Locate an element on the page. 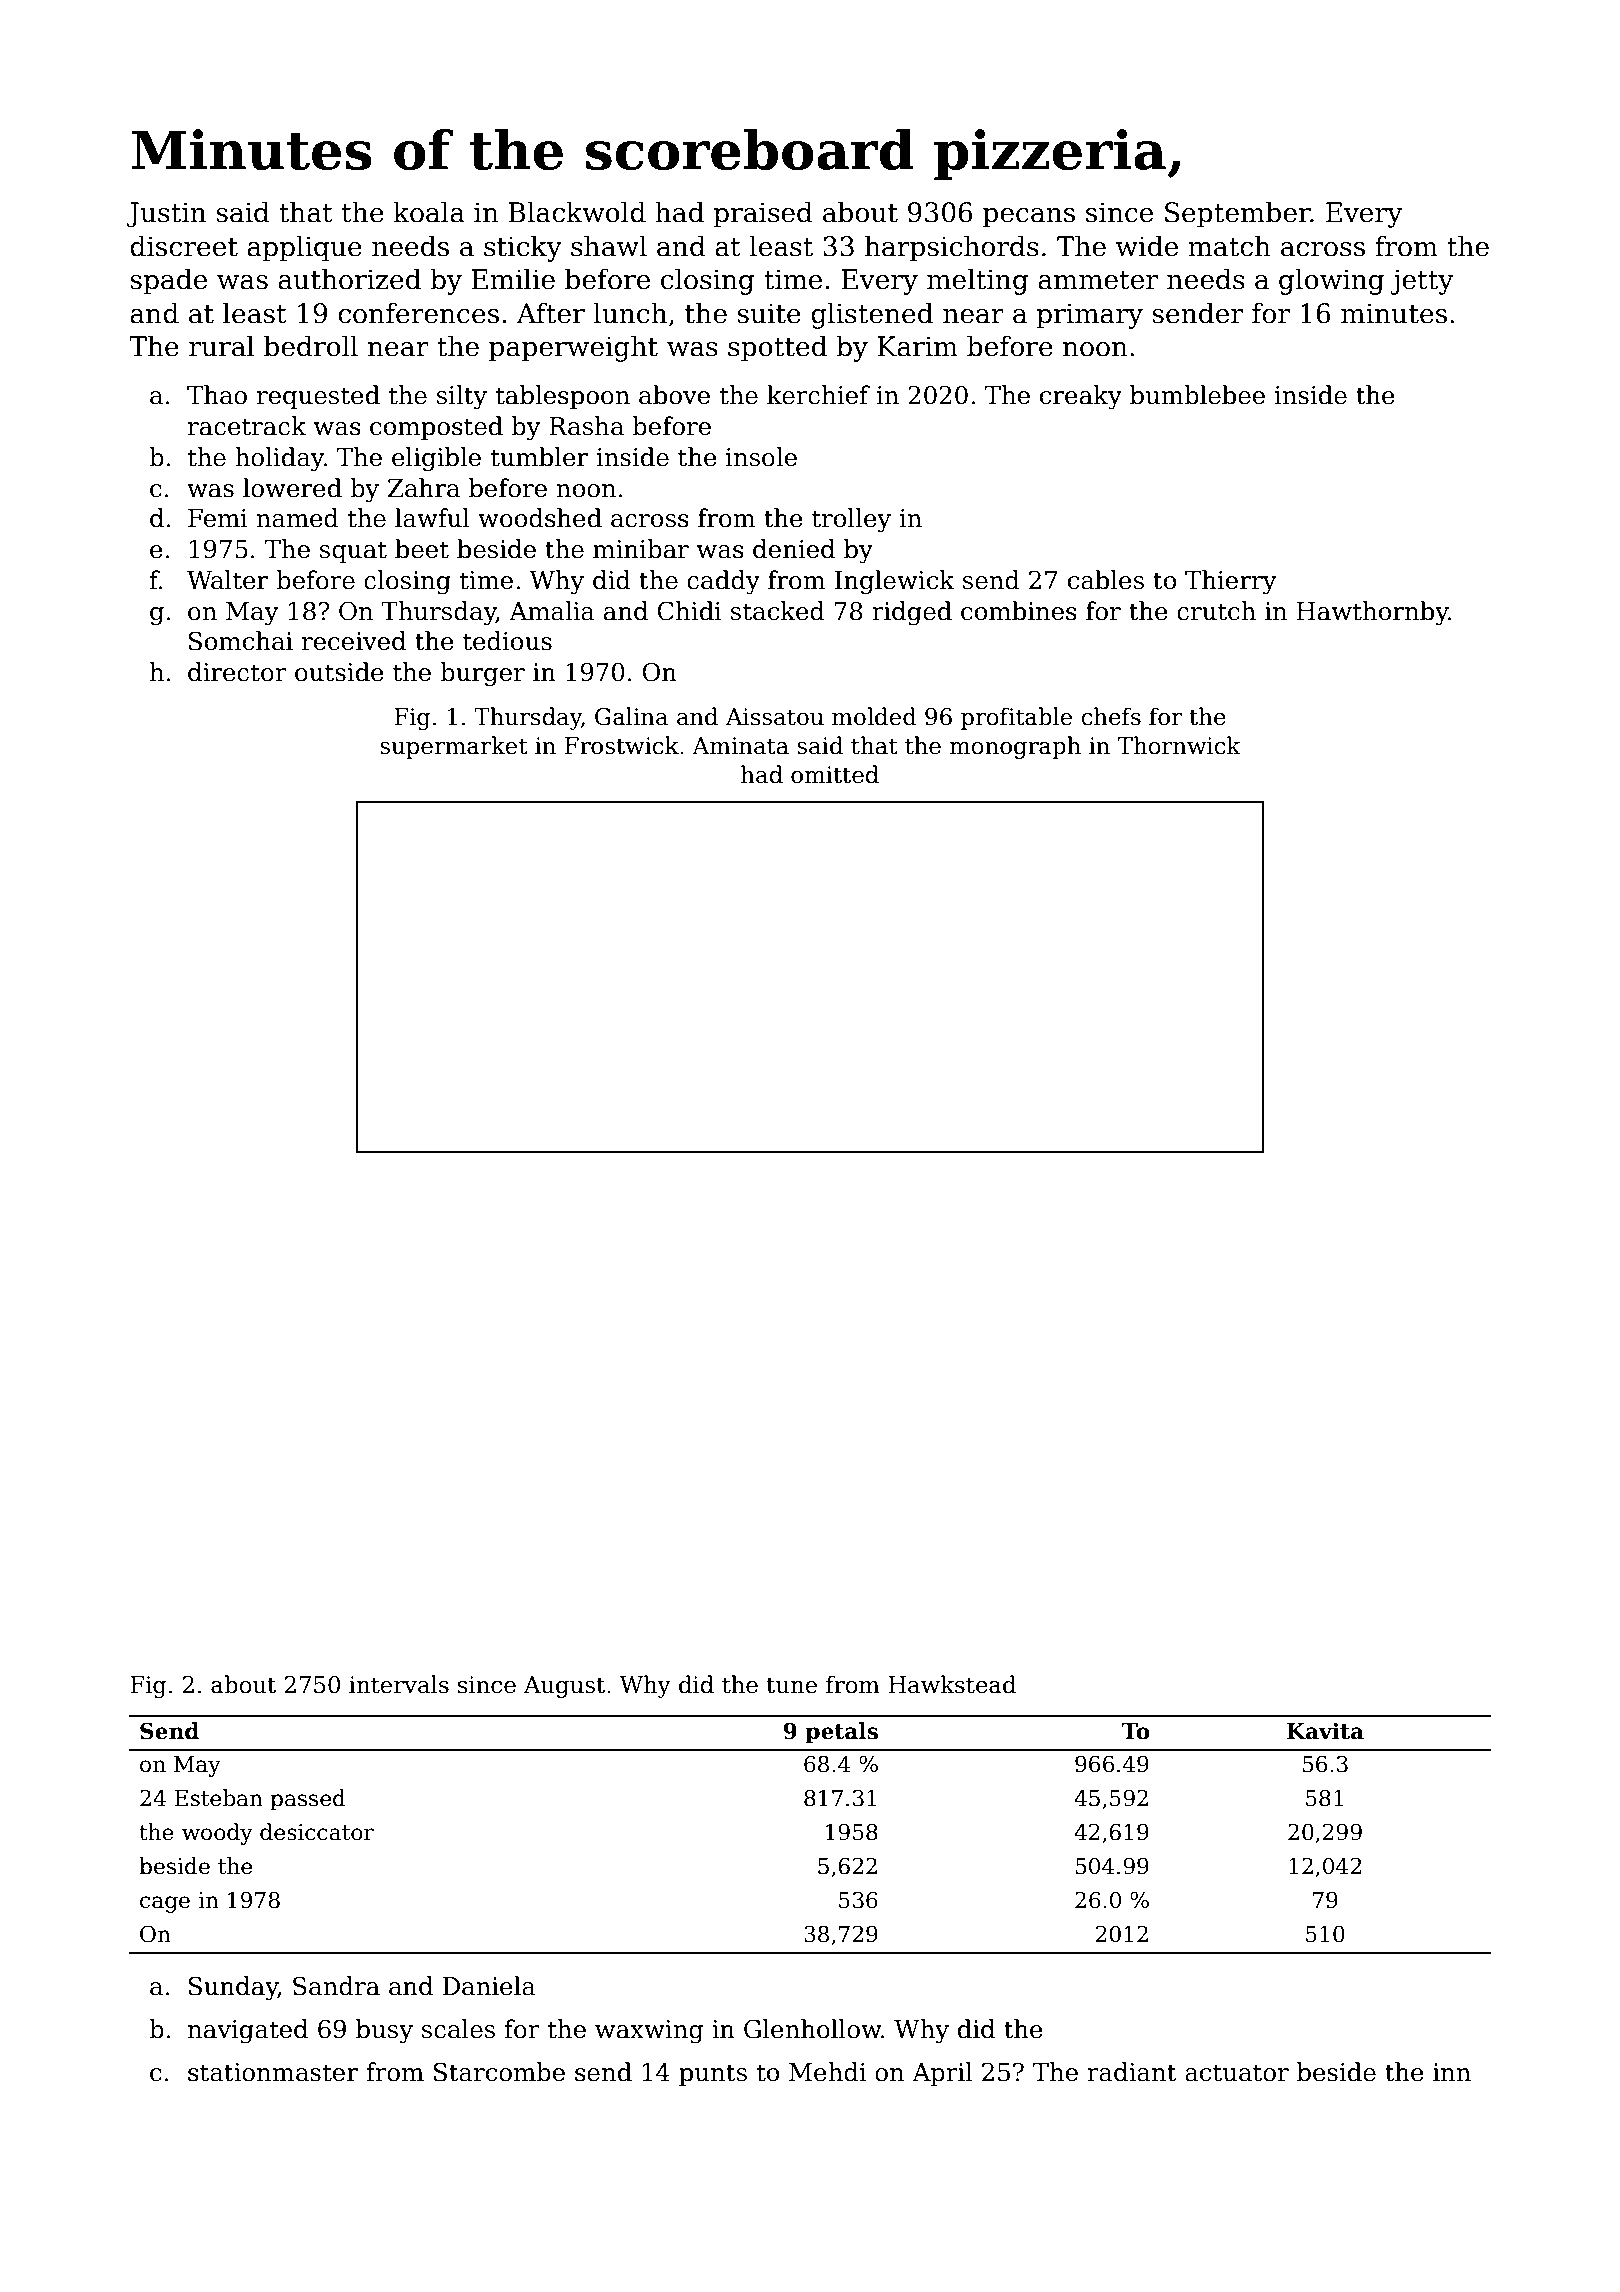 This image has height=2292, width=1620. insole is located at coordinates (761, 457).
